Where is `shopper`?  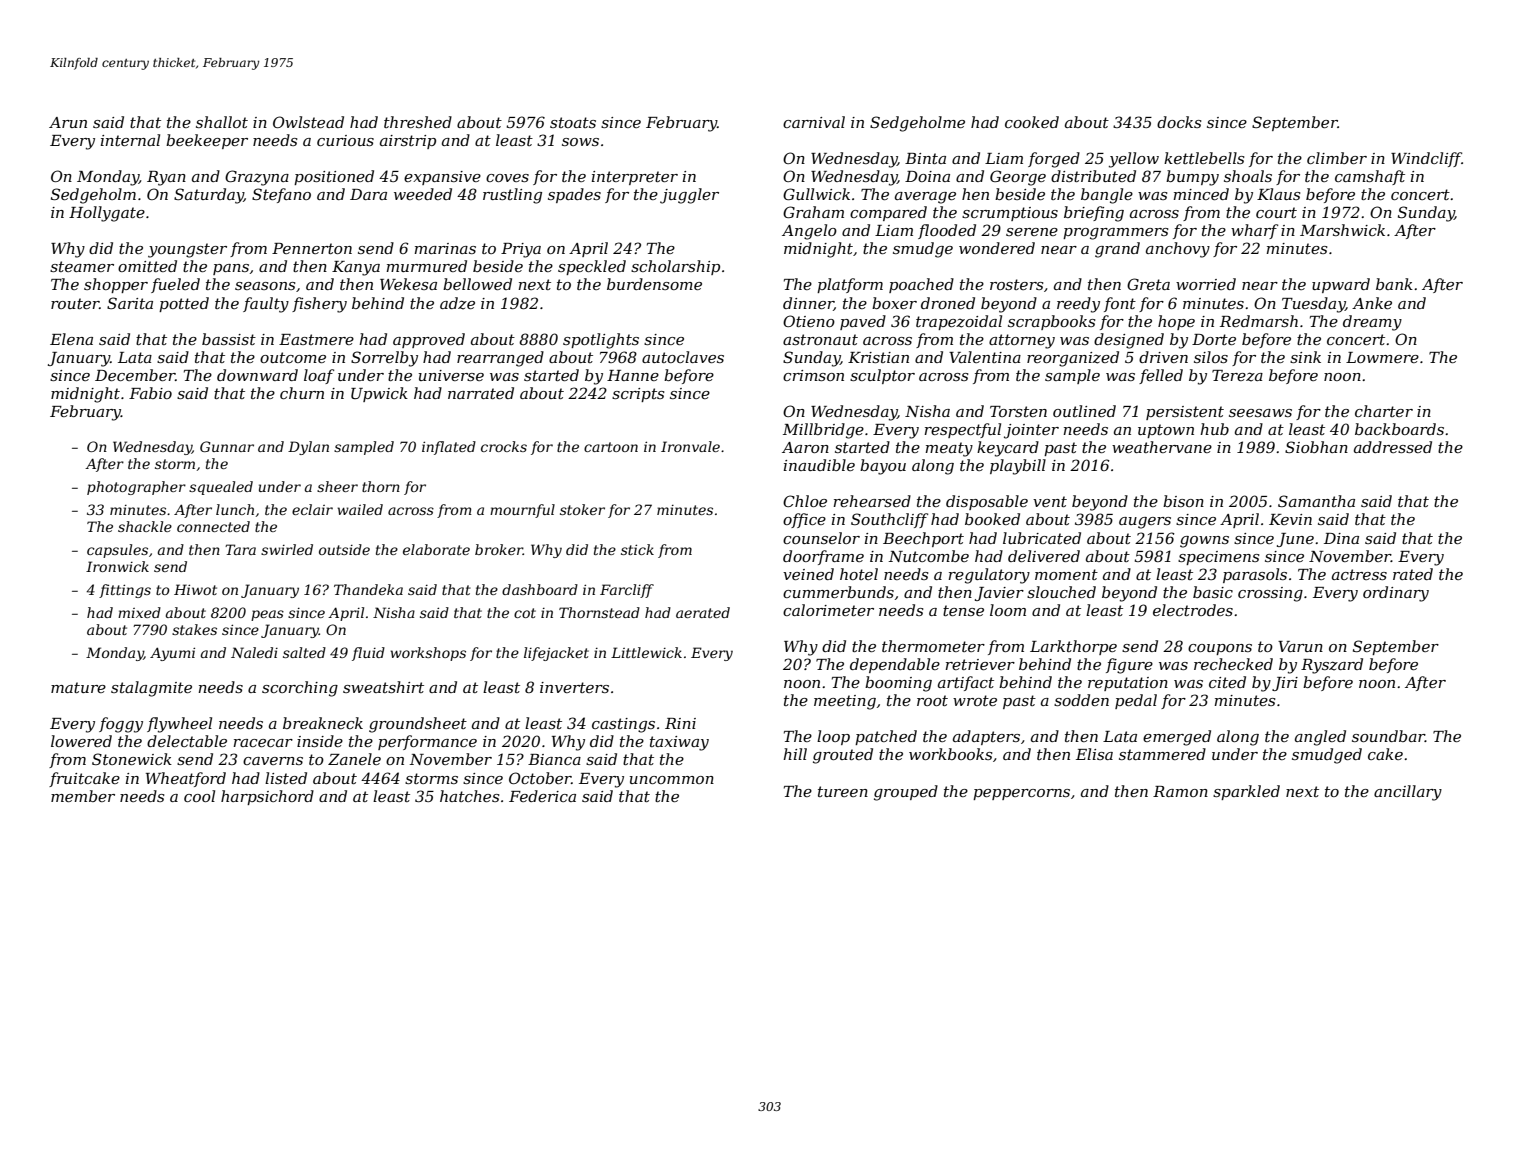 shopper is located at coordinates (116, 285).
